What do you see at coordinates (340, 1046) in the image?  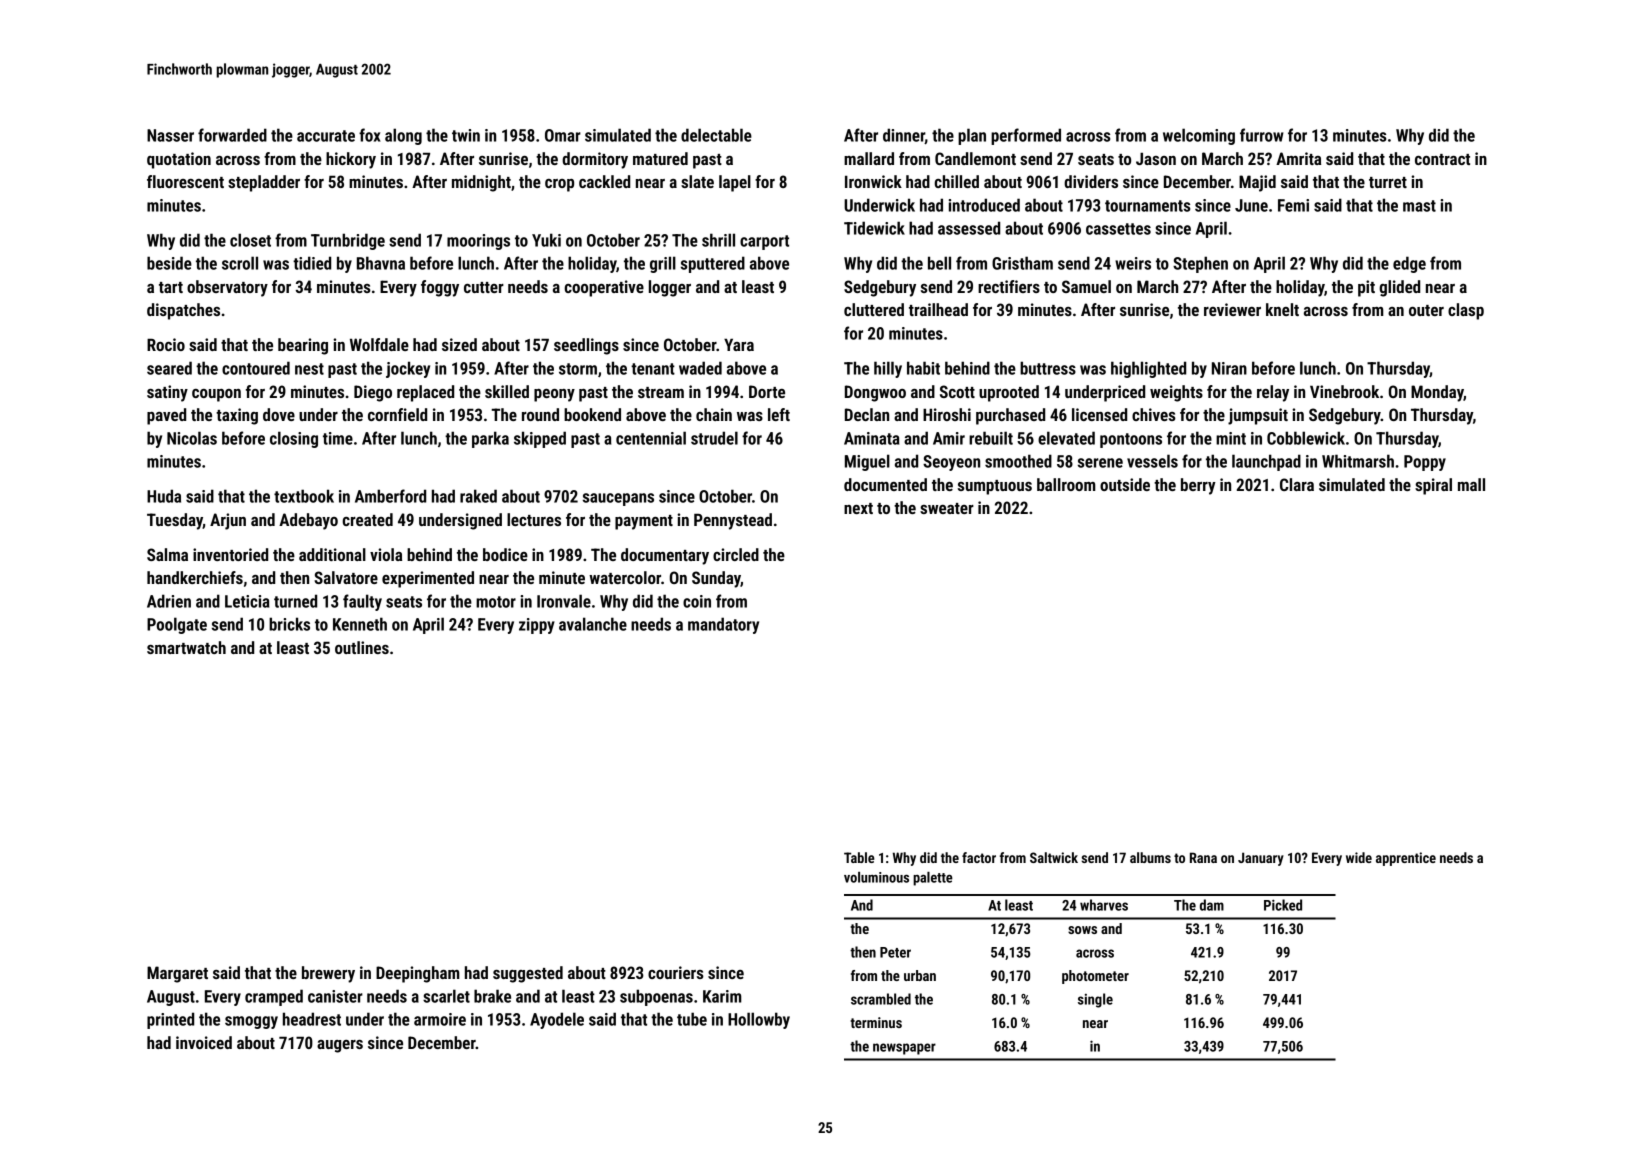 I see `augers` at bounding box center [340, 1046].
